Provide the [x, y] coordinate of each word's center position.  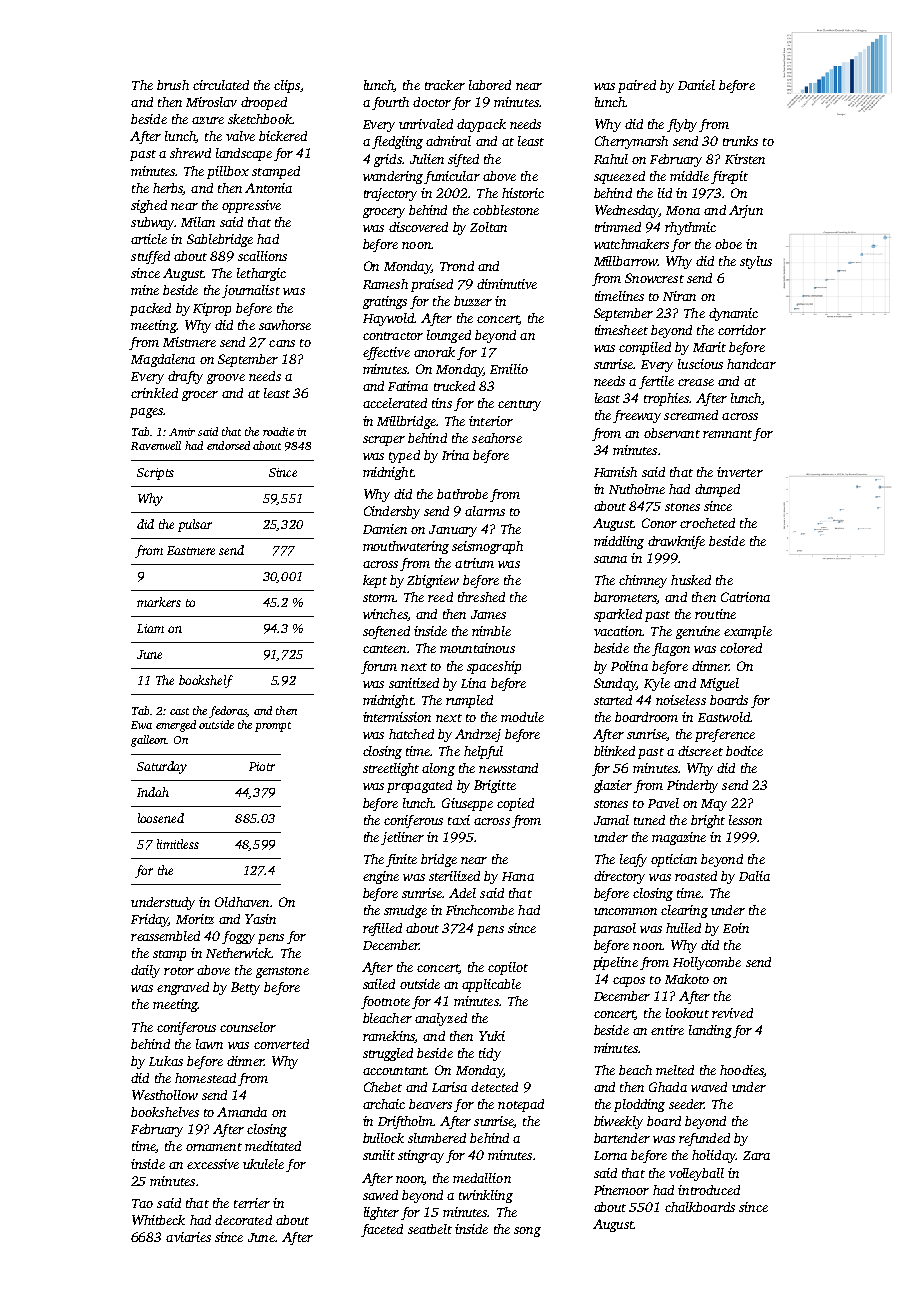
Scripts [155, 474]
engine [381, 877]
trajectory [390, 194]
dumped [717, 490]
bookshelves [165, 1112]
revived [732, 1013]
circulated [221, 85]
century [519, 405]
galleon [149, 741]
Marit [709, 347]
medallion [482, 1178]
